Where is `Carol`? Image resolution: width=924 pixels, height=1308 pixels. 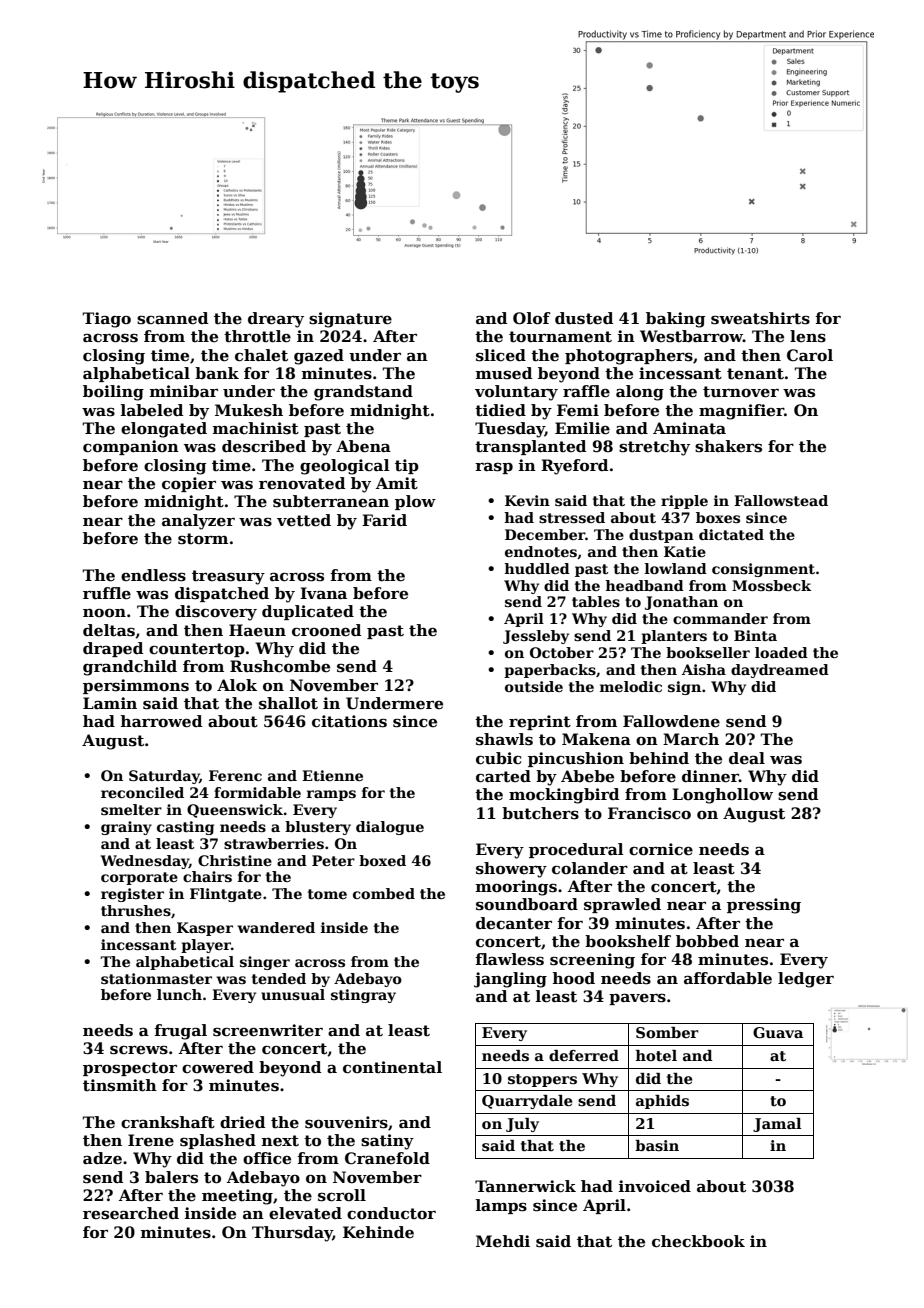 Carol is located at coordinates (810, 355).
